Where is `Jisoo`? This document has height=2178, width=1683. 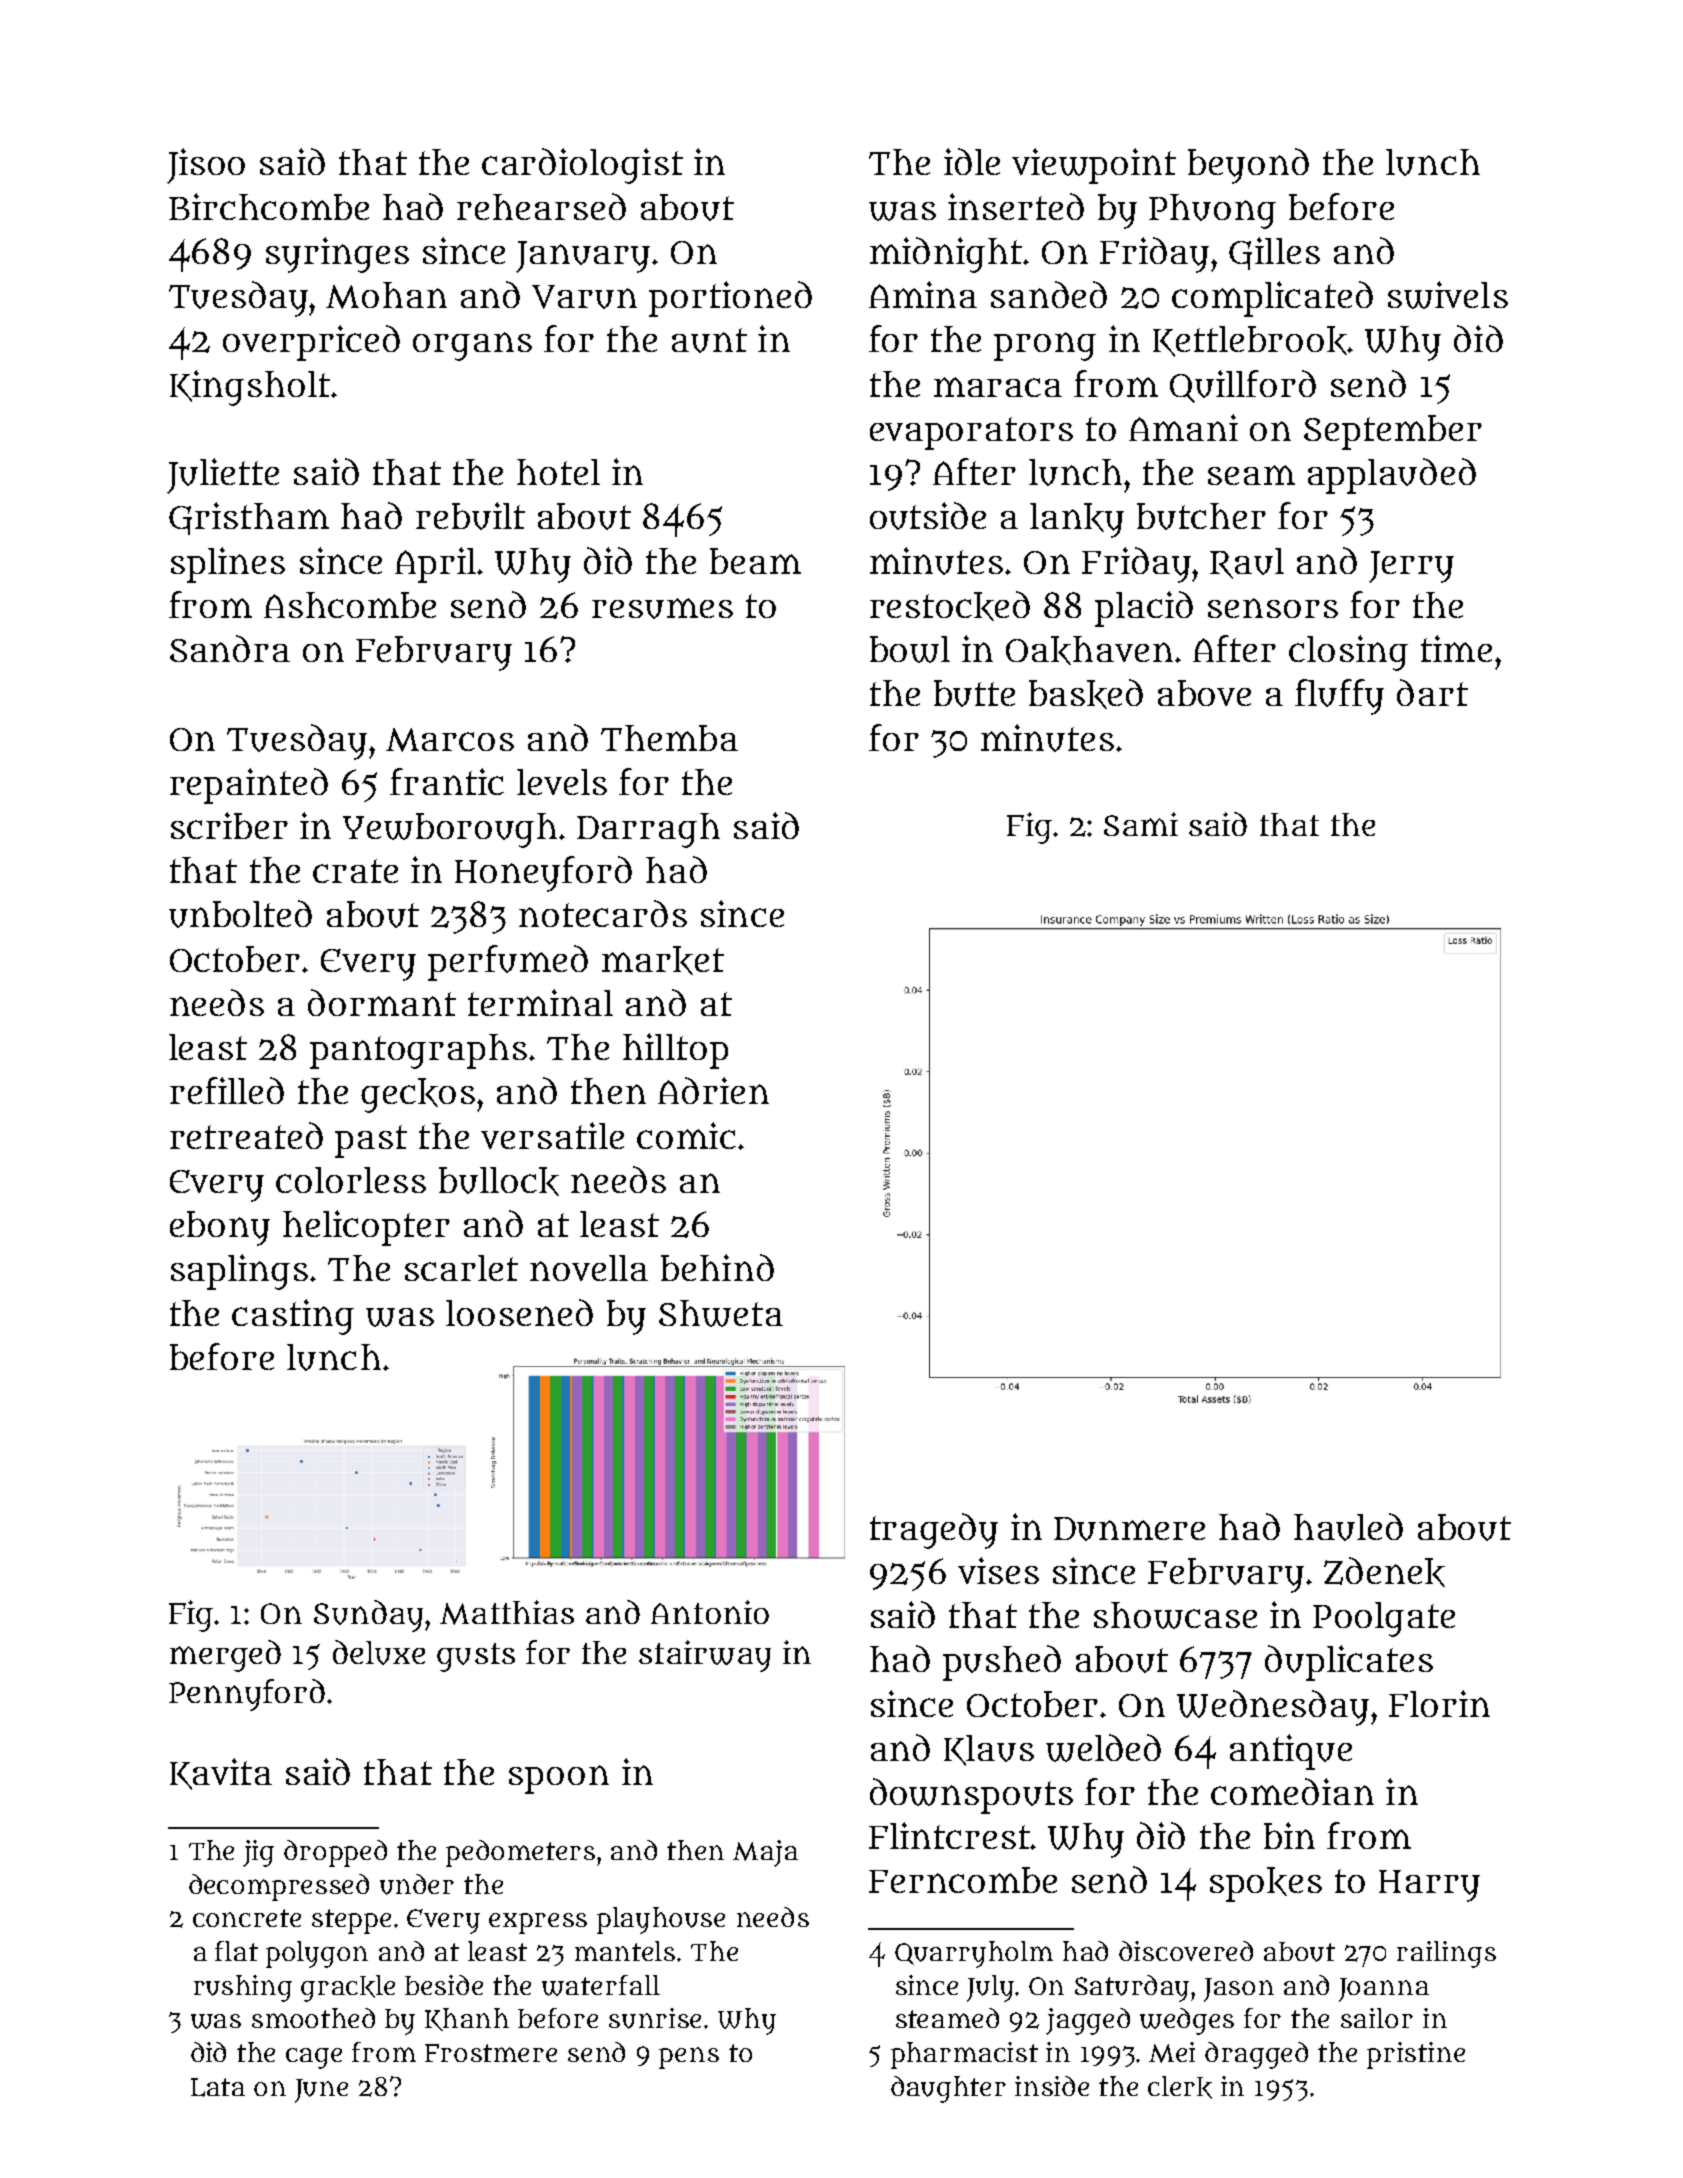
Jisoo is located at coordinates (206, 166).
